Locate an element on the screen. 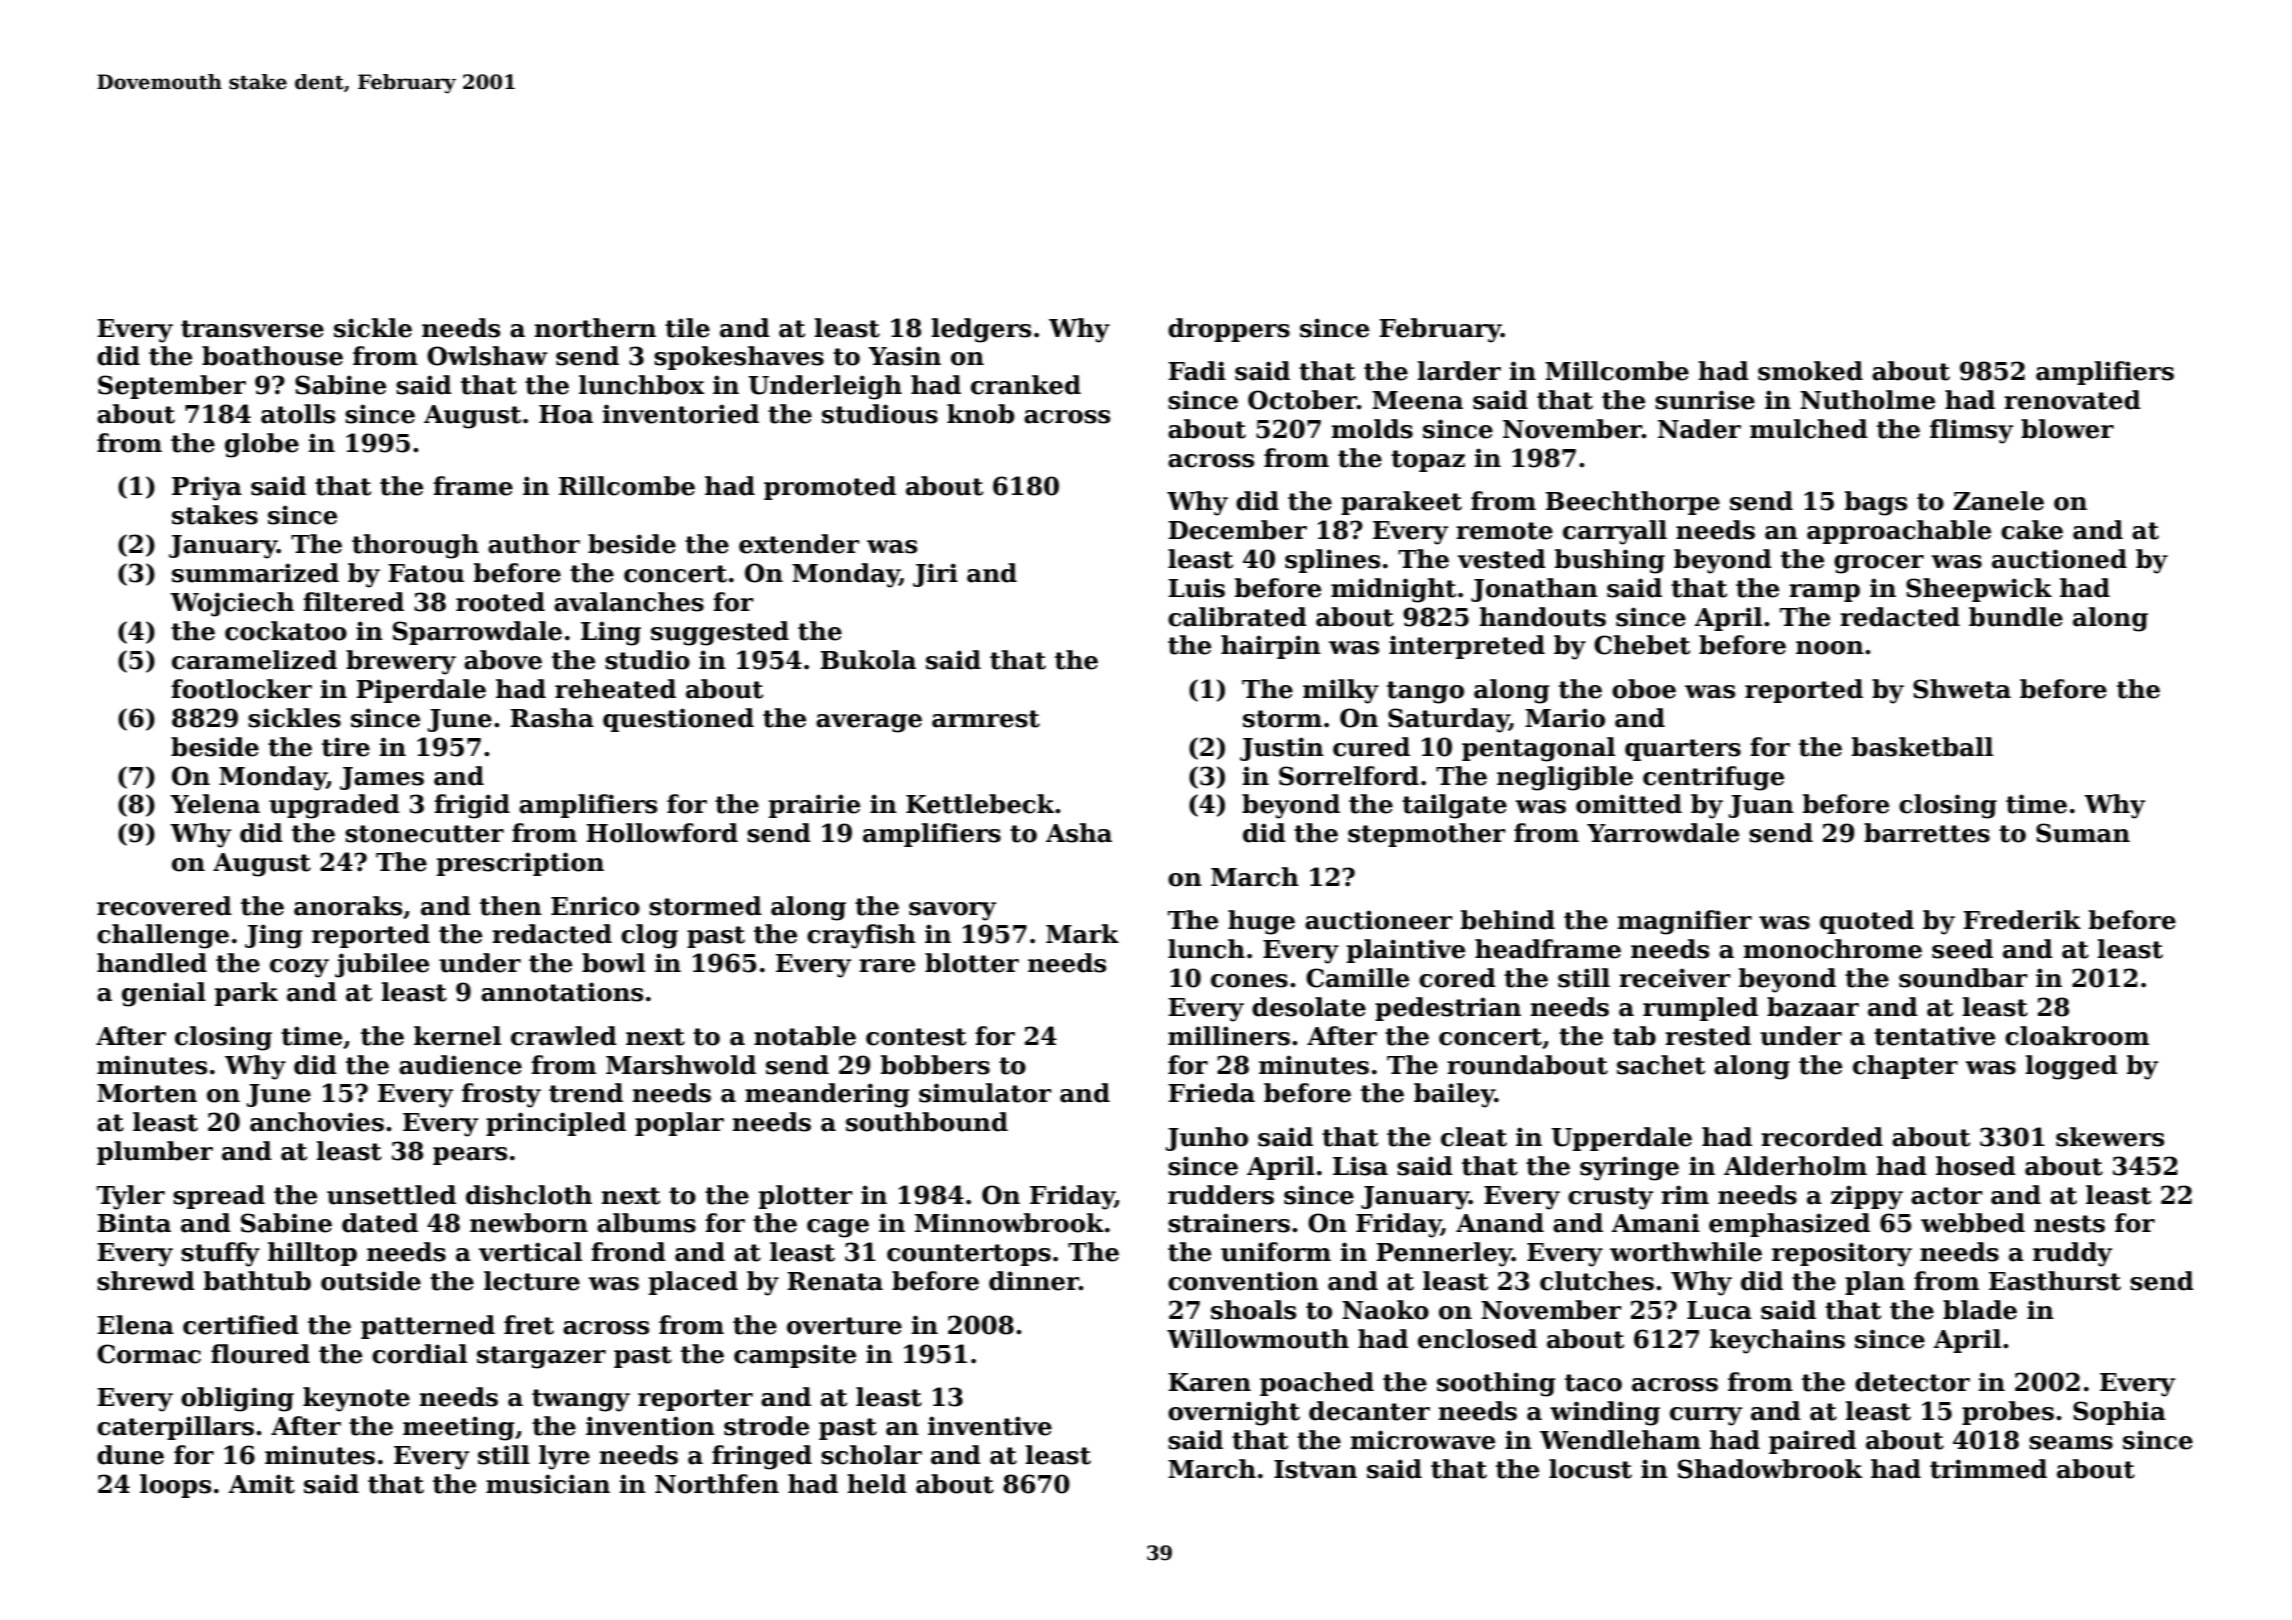 The image size is (2292, 1620). oboe is located at coordinates (1644, 689).
